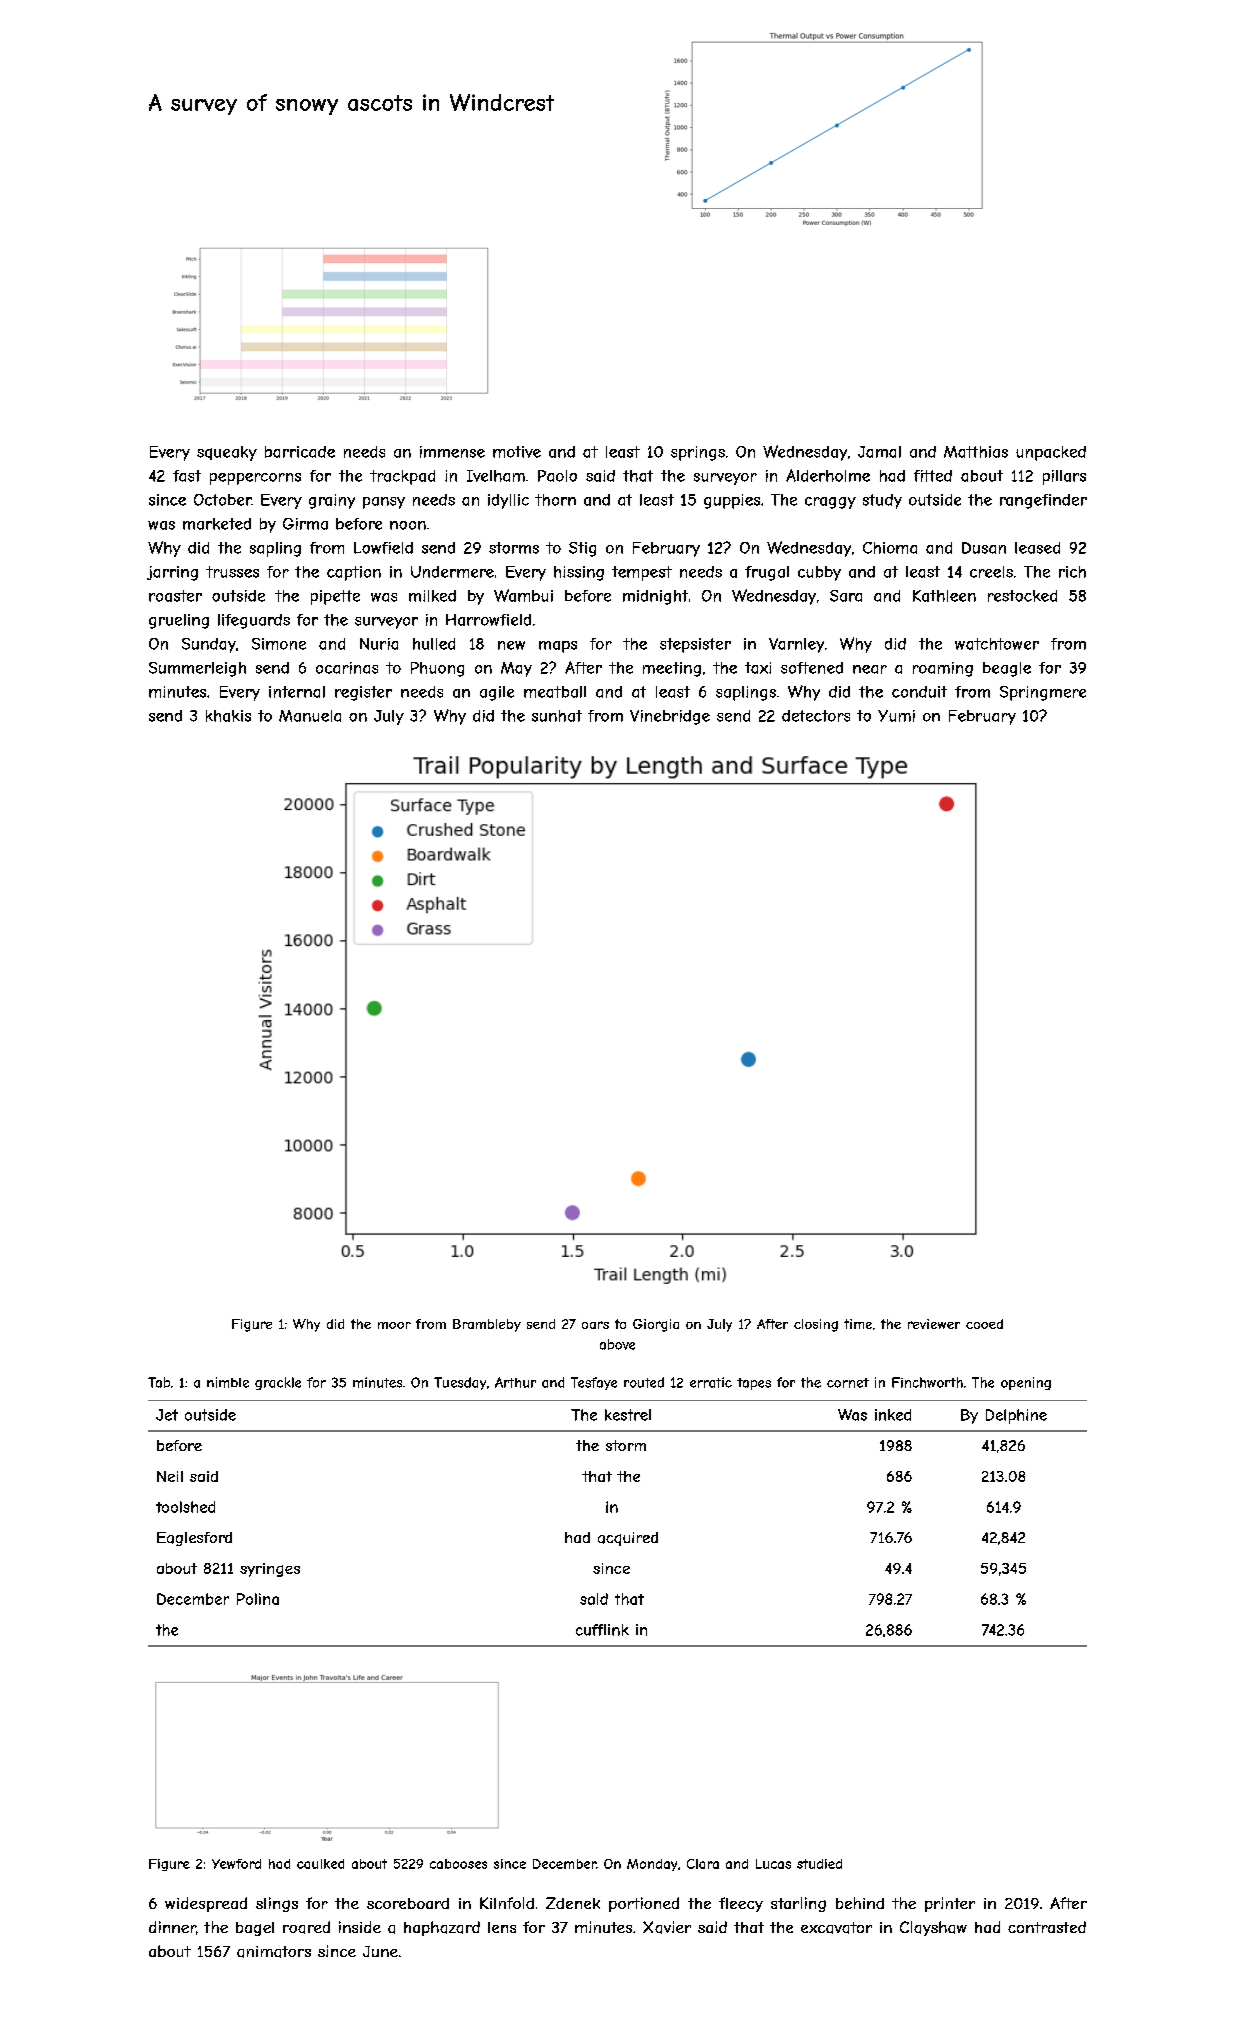  What do you see at coordinates (582, 549) in the screenshot?
I see `Stig` at bounding box center [582, 549].
